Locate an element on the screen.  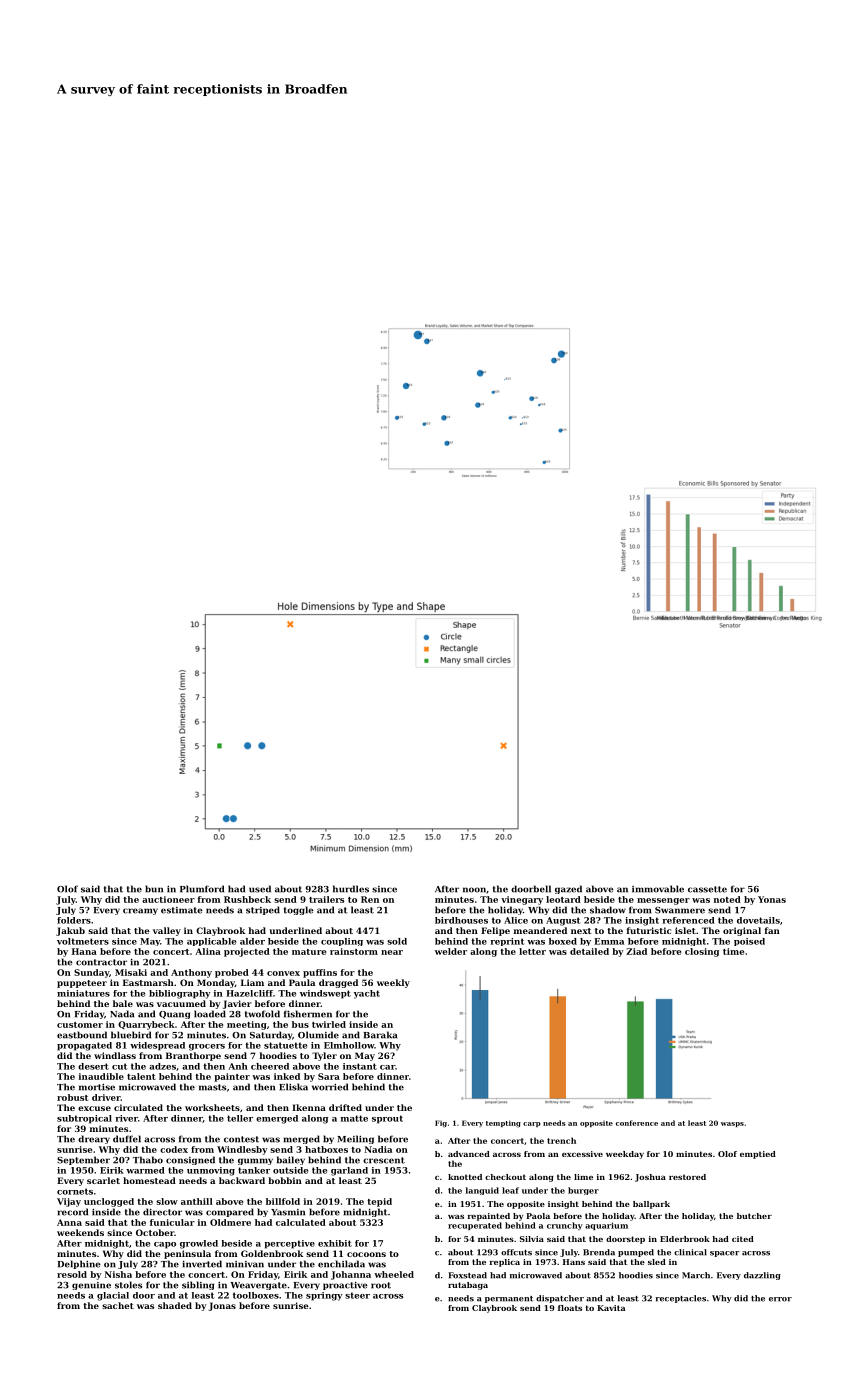
Delphine is located at coordinates (79, 1264).
